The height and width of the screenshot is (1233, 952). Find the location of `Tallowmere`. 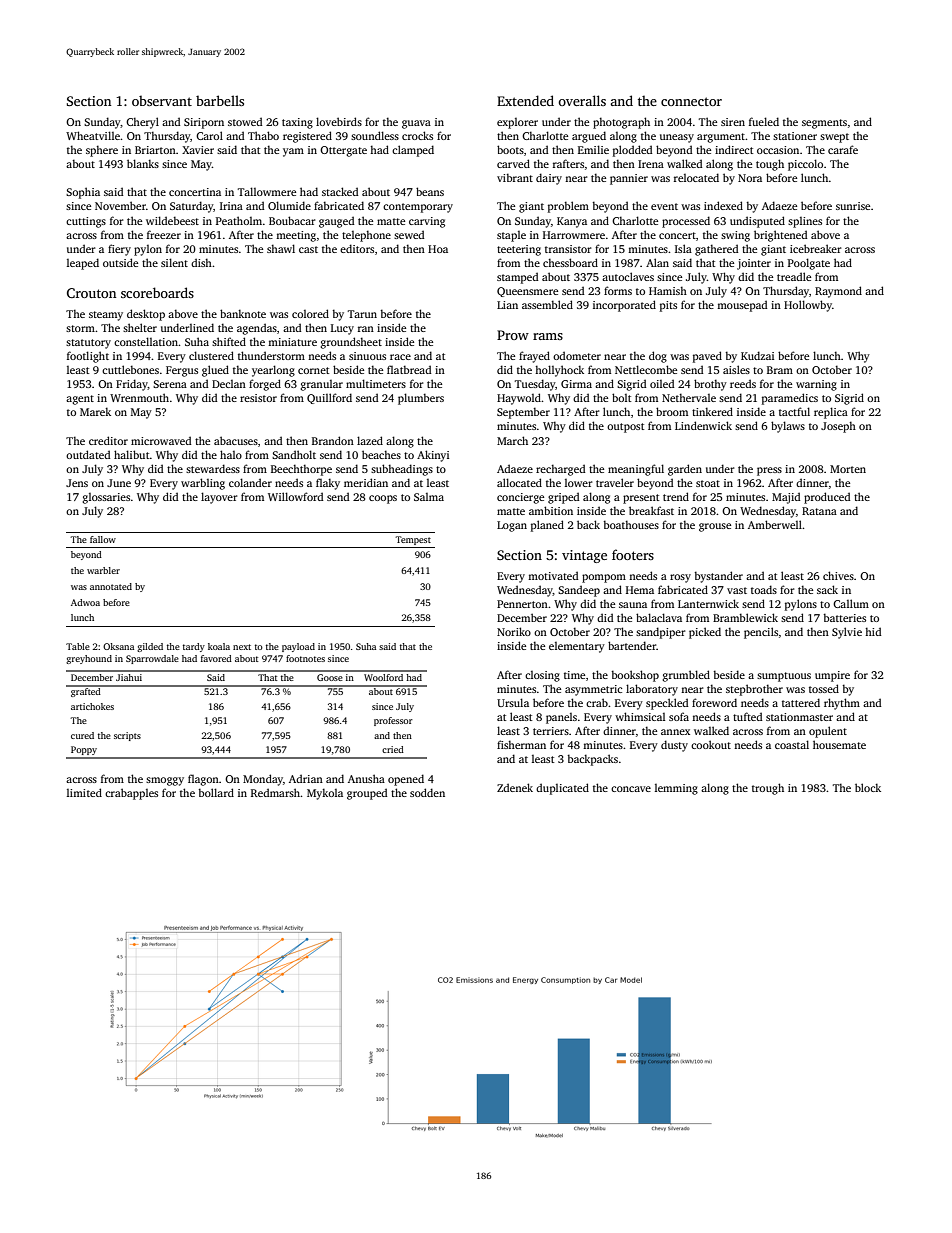

Tallowmere is located at coordinates (267, 191).
